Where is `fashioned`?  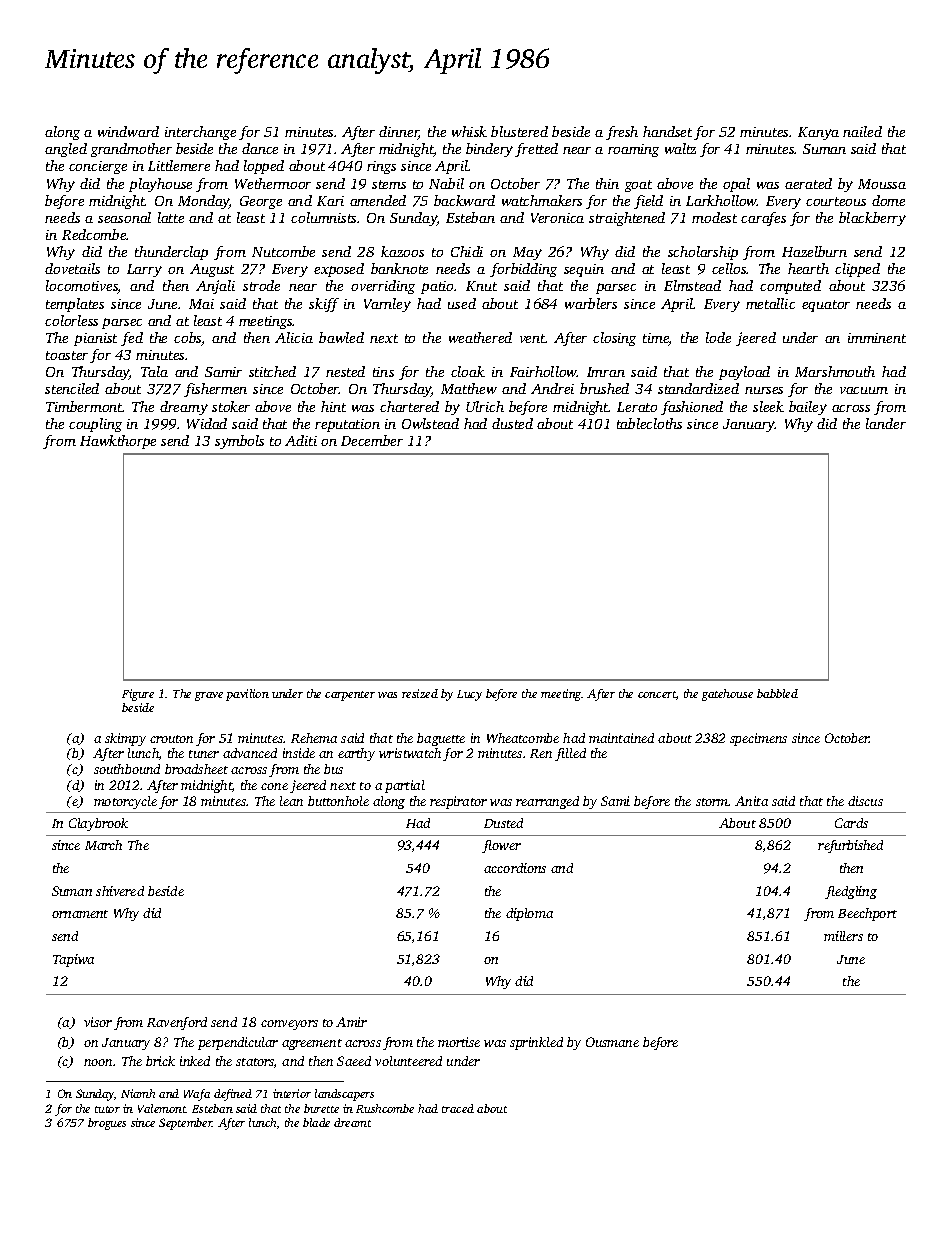 fashioned is located at coordinates (692, 408).
